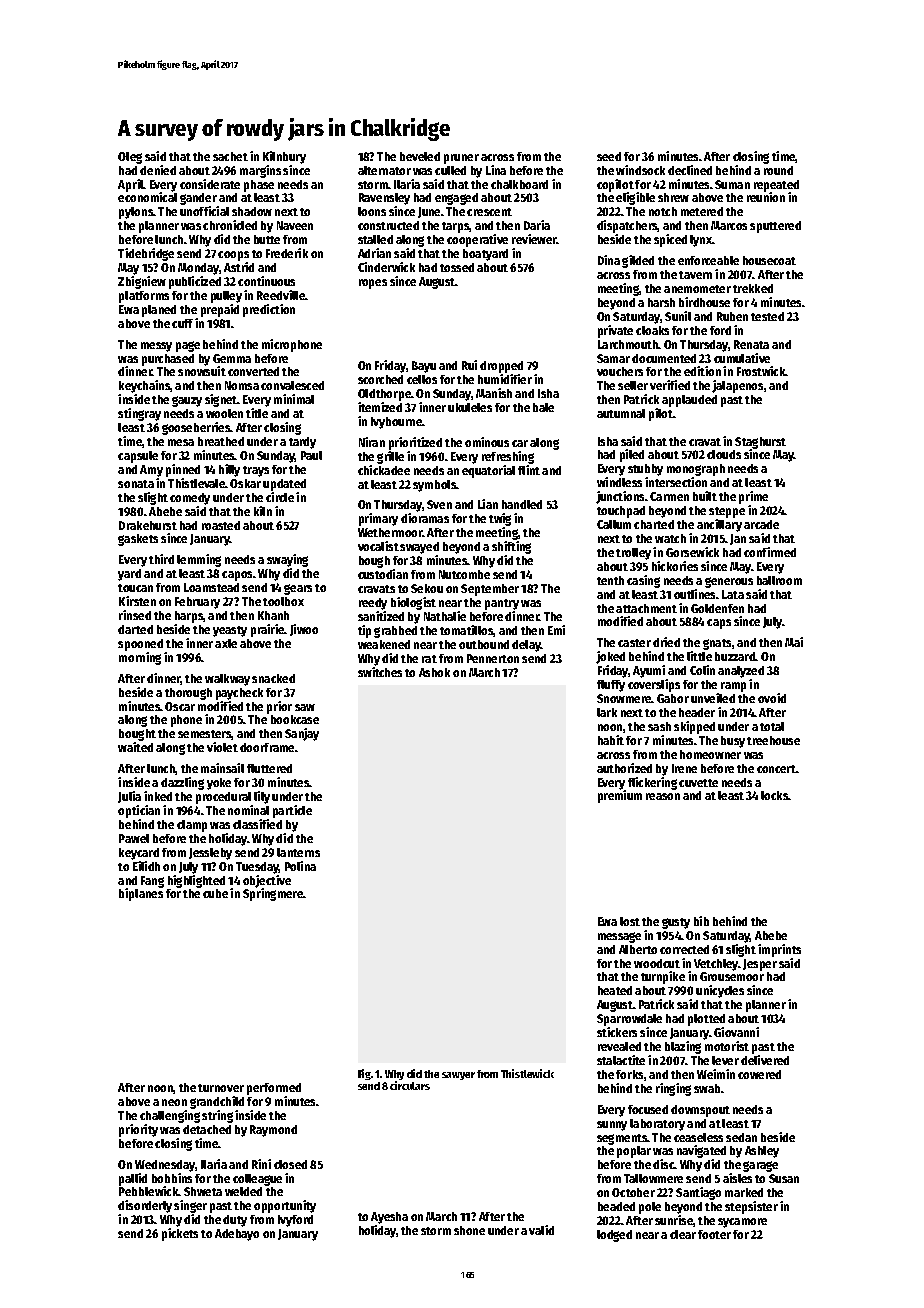 The image size is (924, 1308). Describe the element at coordinates (458, 1076) in the page. I see `sawyer` at that location.
